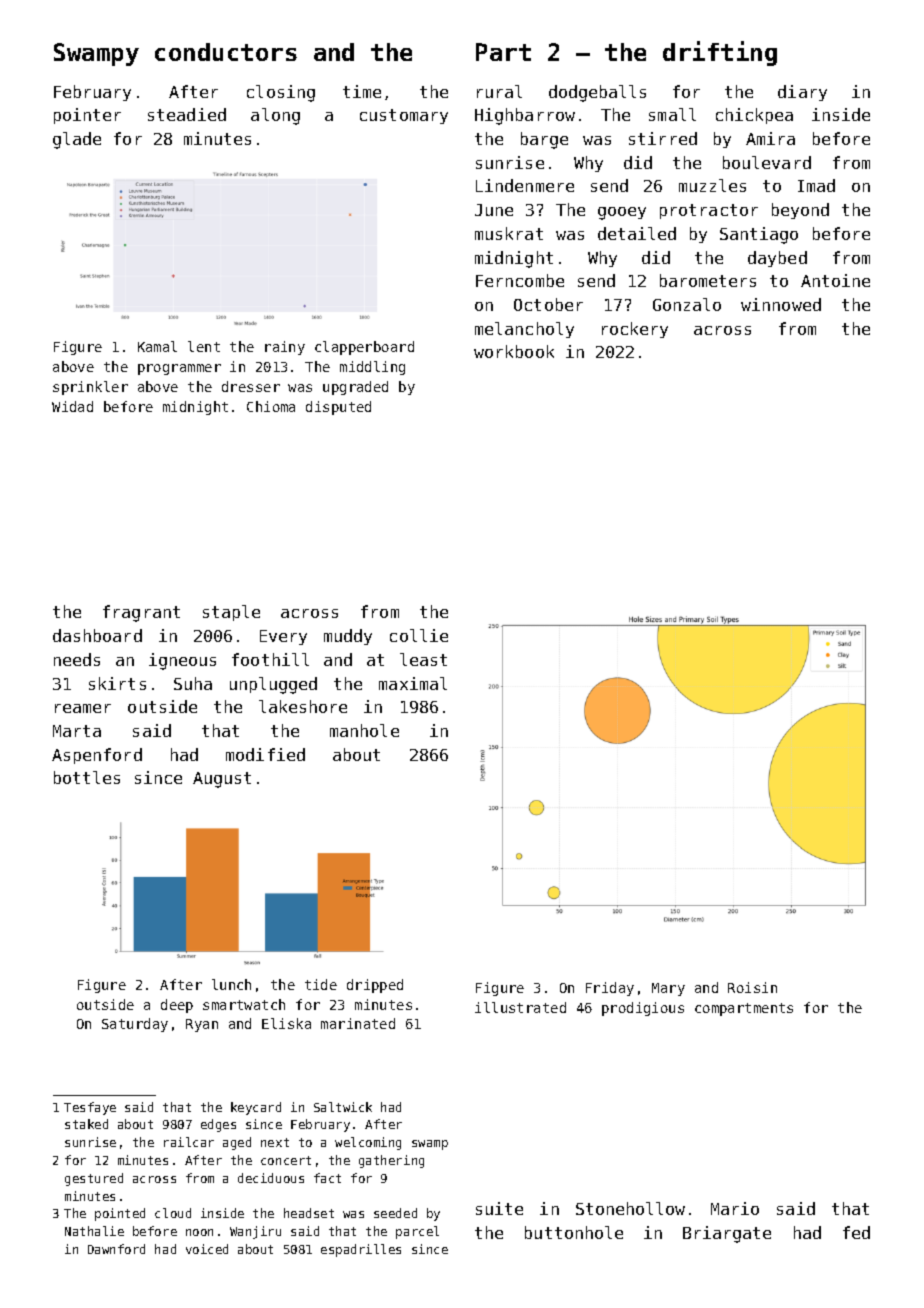  What do you see at coordinates (72, 406) in the screenshot?
I see `Widad` at bounding box center [72, 406].
